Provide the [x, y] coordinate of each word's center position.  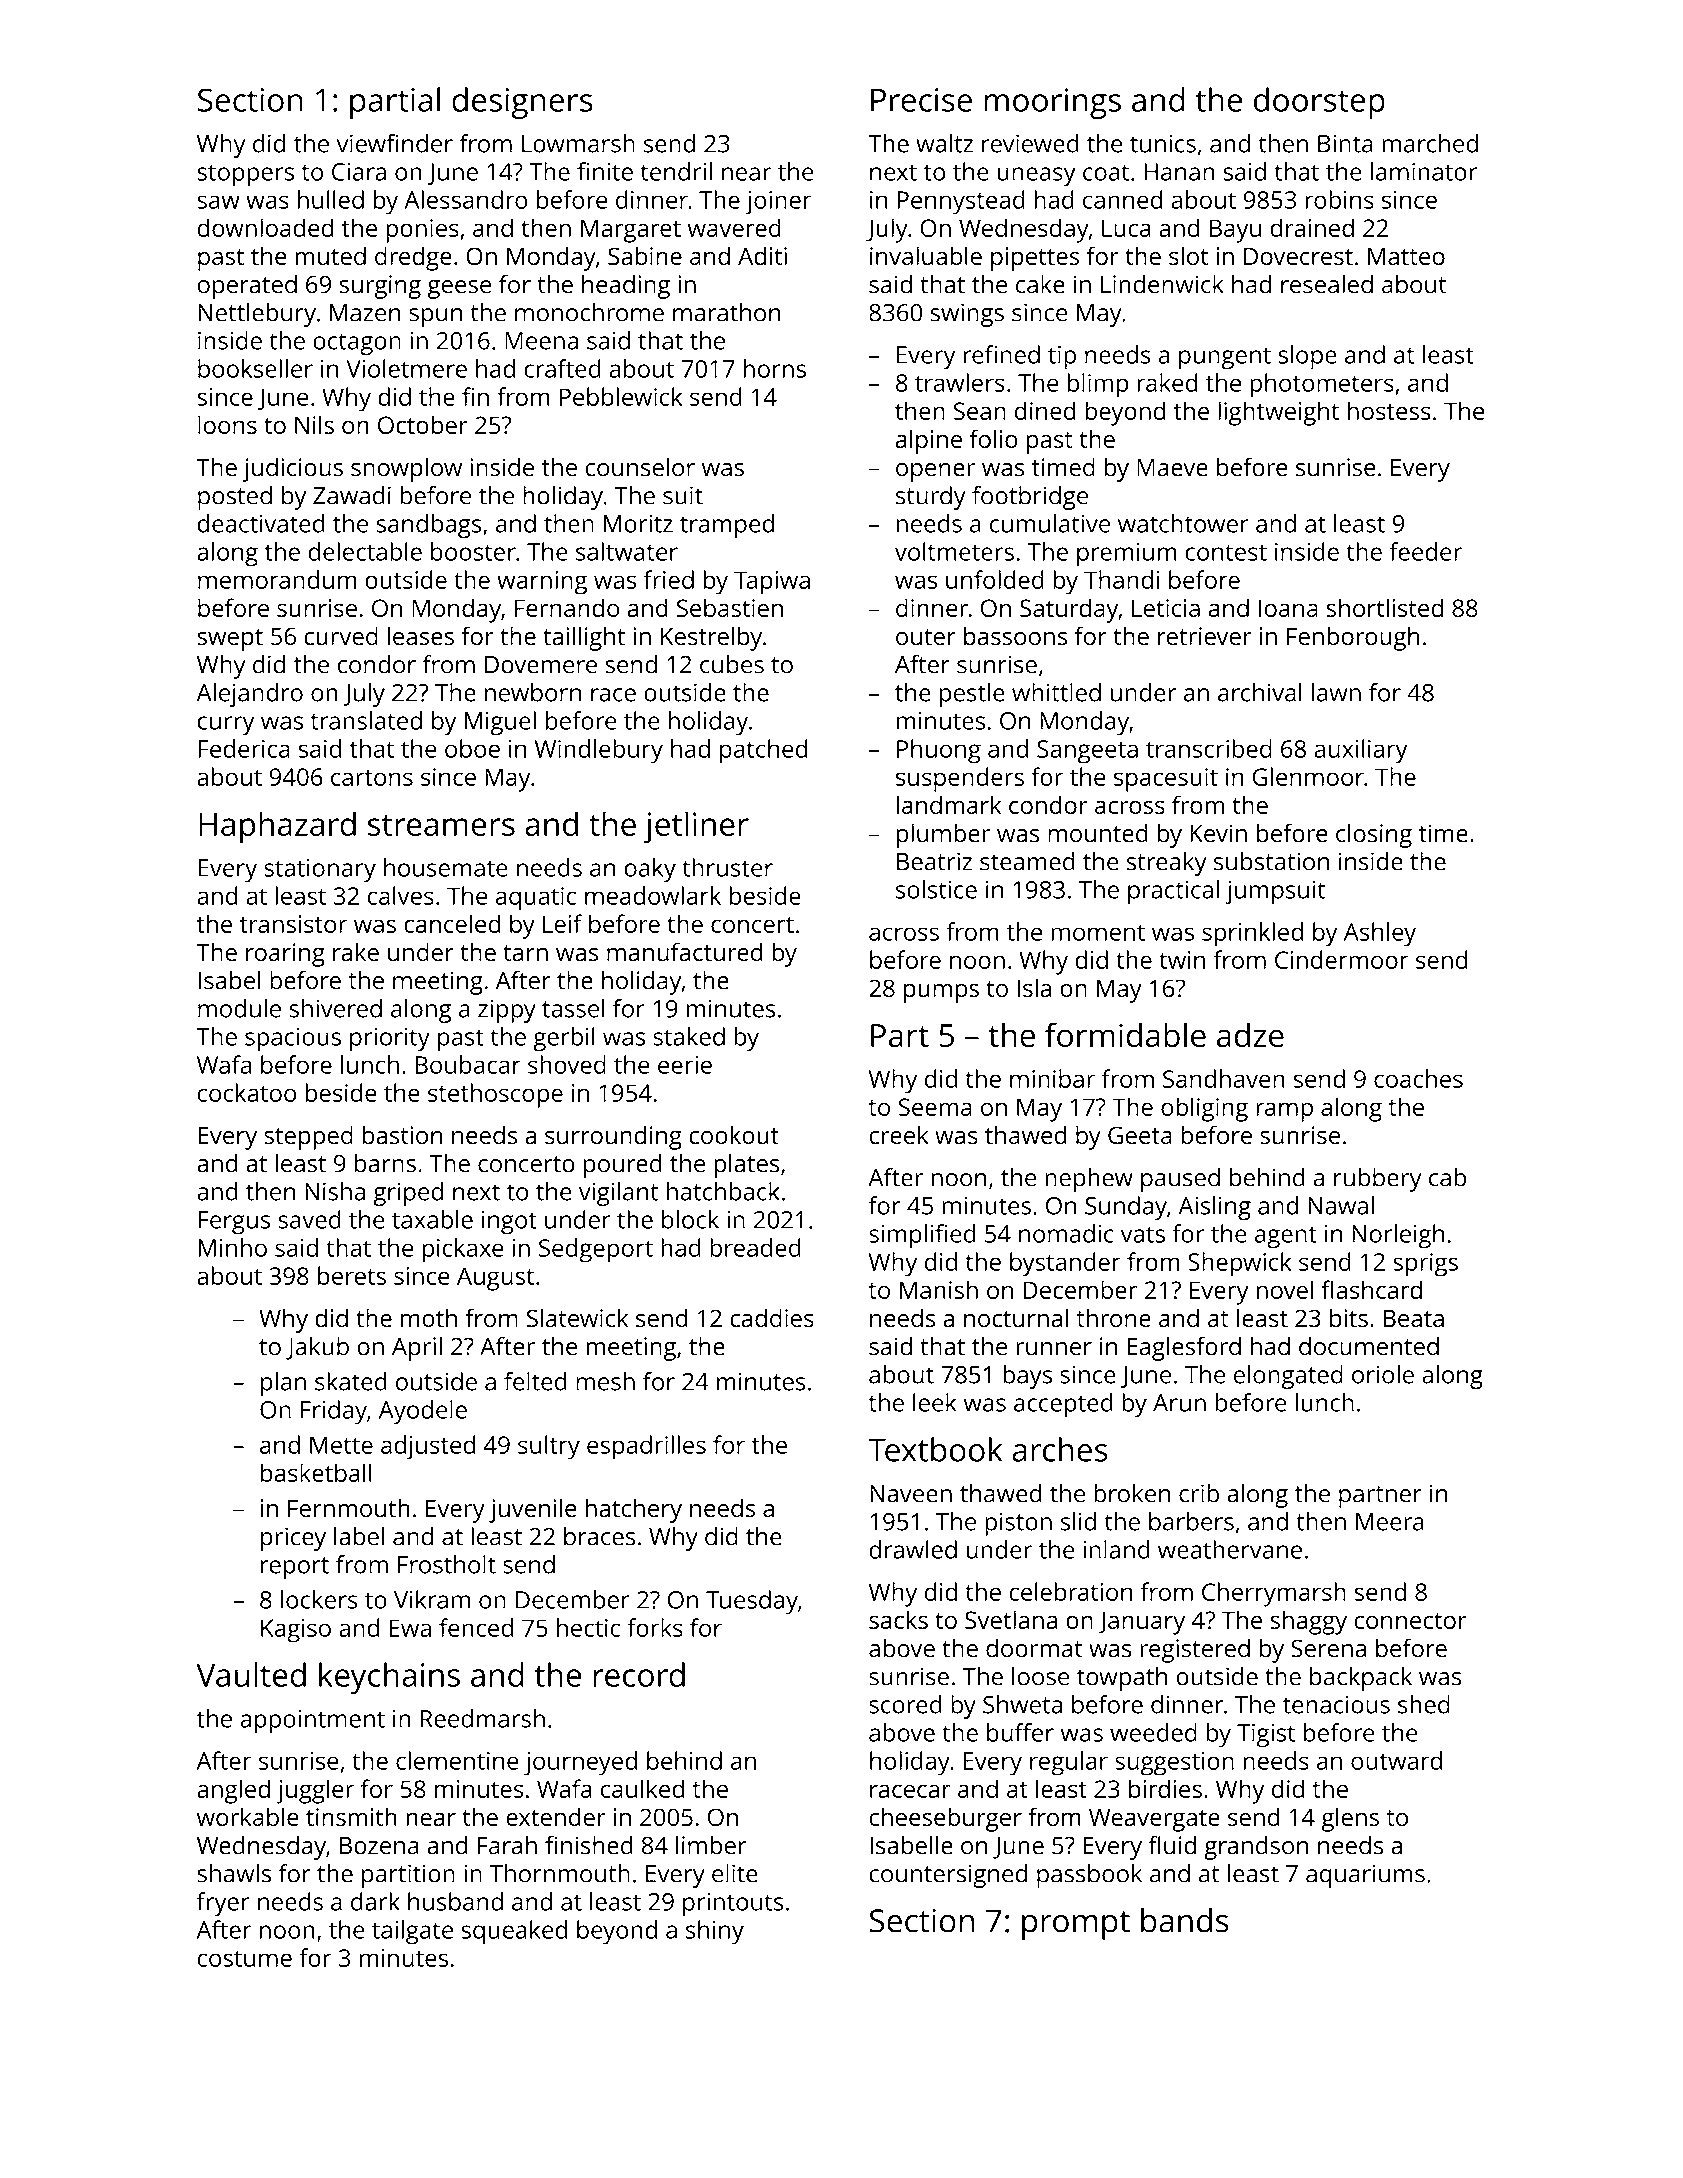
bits [1349, 1317]
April [417, 1349]
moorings [1052, 103]
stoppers [245, 175]
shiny [715, 1932]
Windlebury [599, 751]
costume [245, 1959]
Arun [1179, 1403]
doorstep [1319, 103]
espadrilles [646, 1447]
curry [226, 726]
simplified [922, 1236]
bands [1185, 1920]
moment [1098, 933]
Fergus [234, 1222]
